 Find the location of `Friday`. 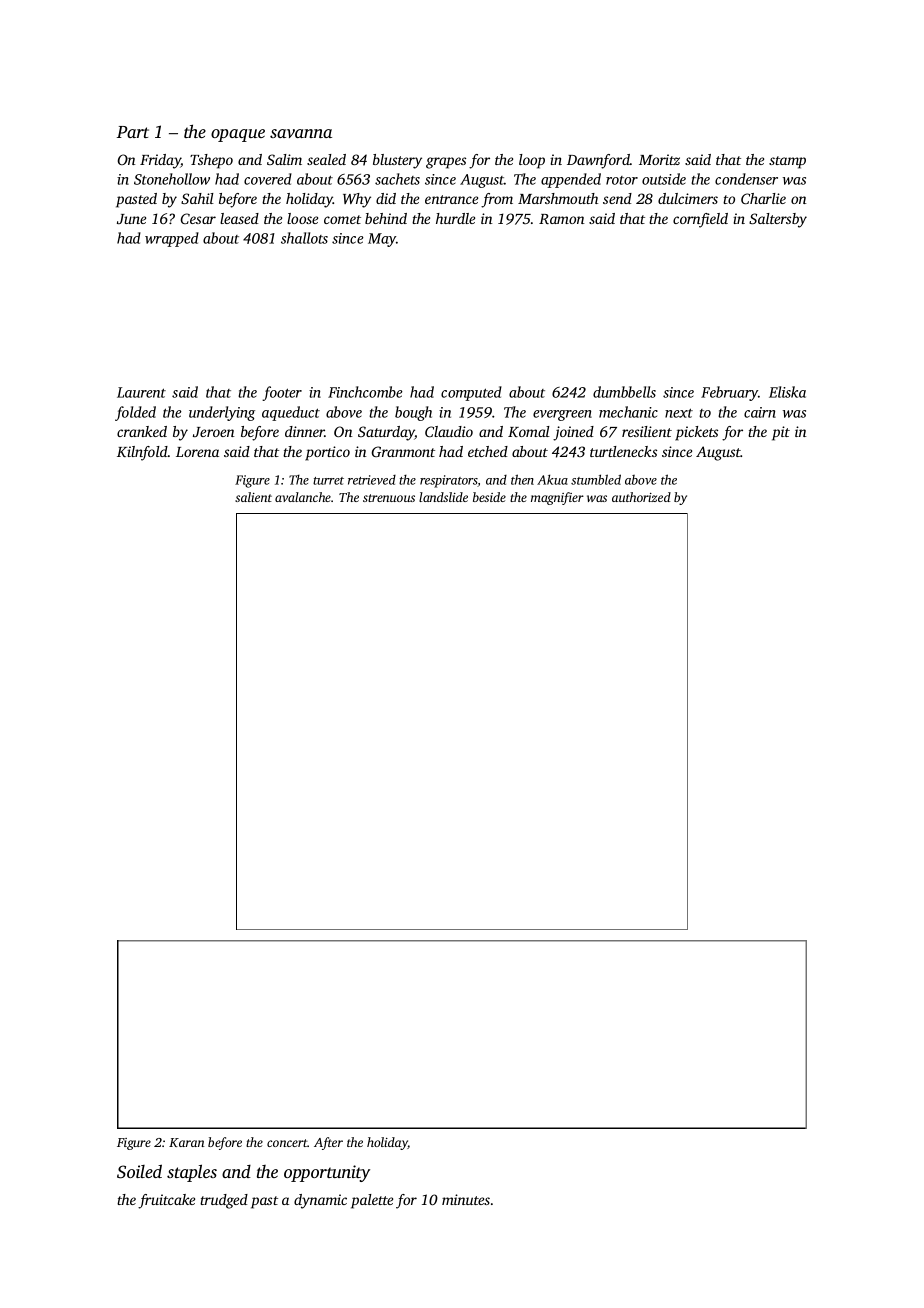

Friday is located at coordinates (160, 161).
